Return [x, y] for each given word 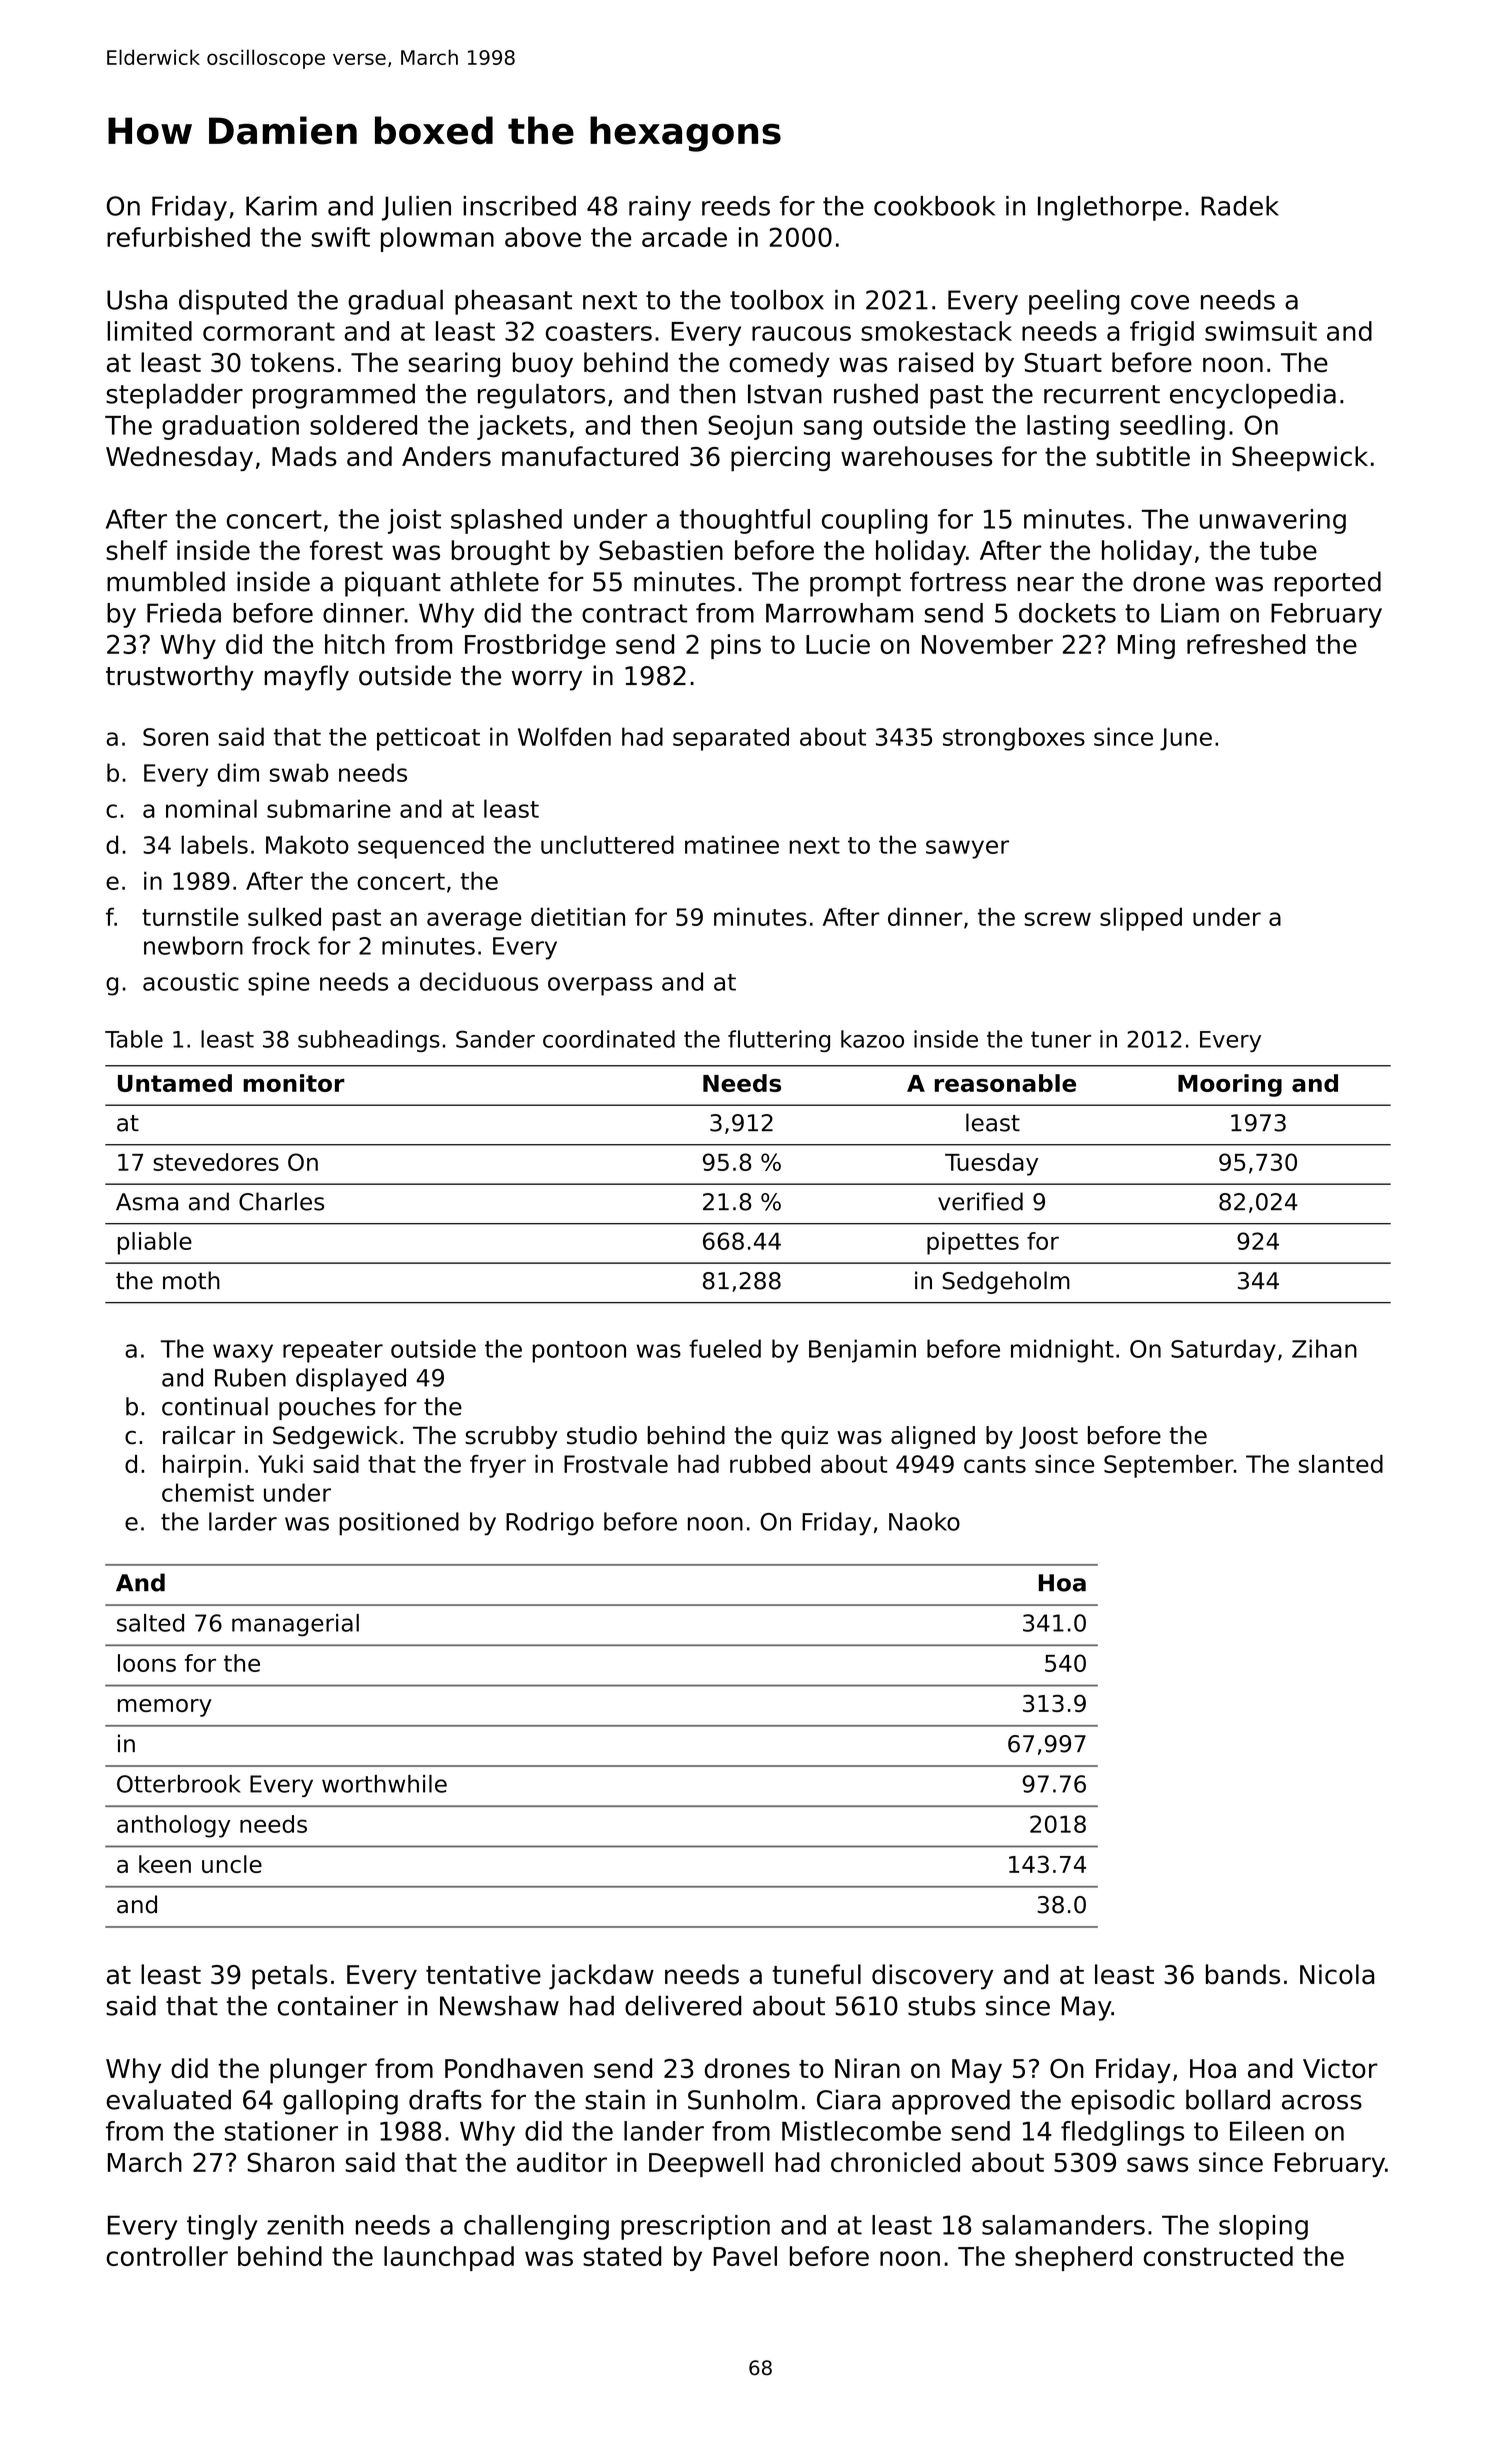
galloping [340, 2102]
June [1186, 739]
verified [980, 1201]
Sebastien [661, 550]
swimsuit [1261, 331]
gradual [395, 302]
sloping [1263, 2227]
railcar [199, 1435]
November [987, 644]
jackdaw [601, 1977]
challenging [536, 2227]
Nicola [1337, 1974]
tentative [483, 1974]
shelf [137, 550]
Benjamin [862, 1351]
